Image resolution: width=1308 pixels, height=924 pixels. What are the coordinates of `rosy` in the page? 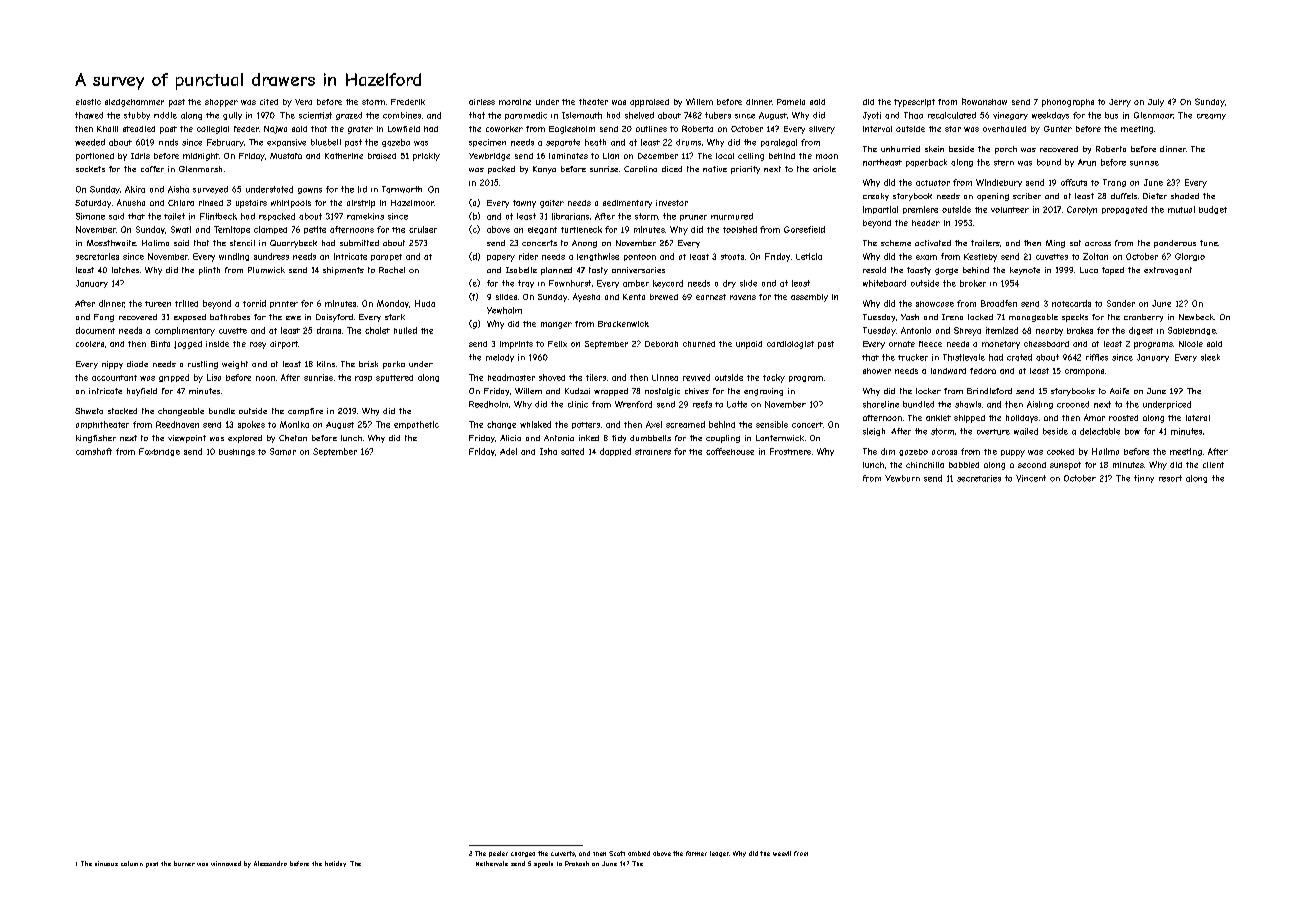 It's located at (258, 345).
